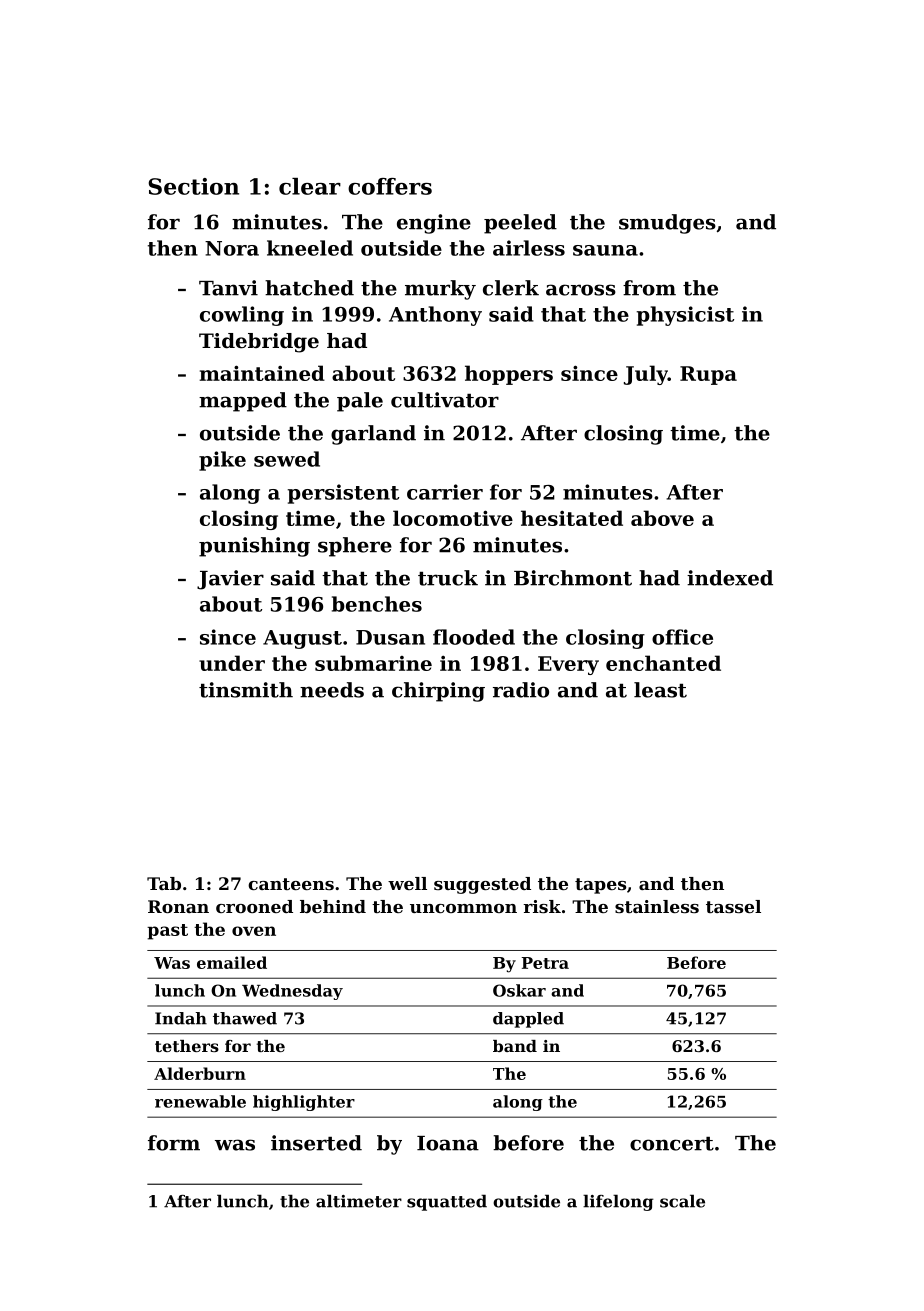 The width and height of the image is (924, 1311). I want to click on tapes, so click(600, 886).
